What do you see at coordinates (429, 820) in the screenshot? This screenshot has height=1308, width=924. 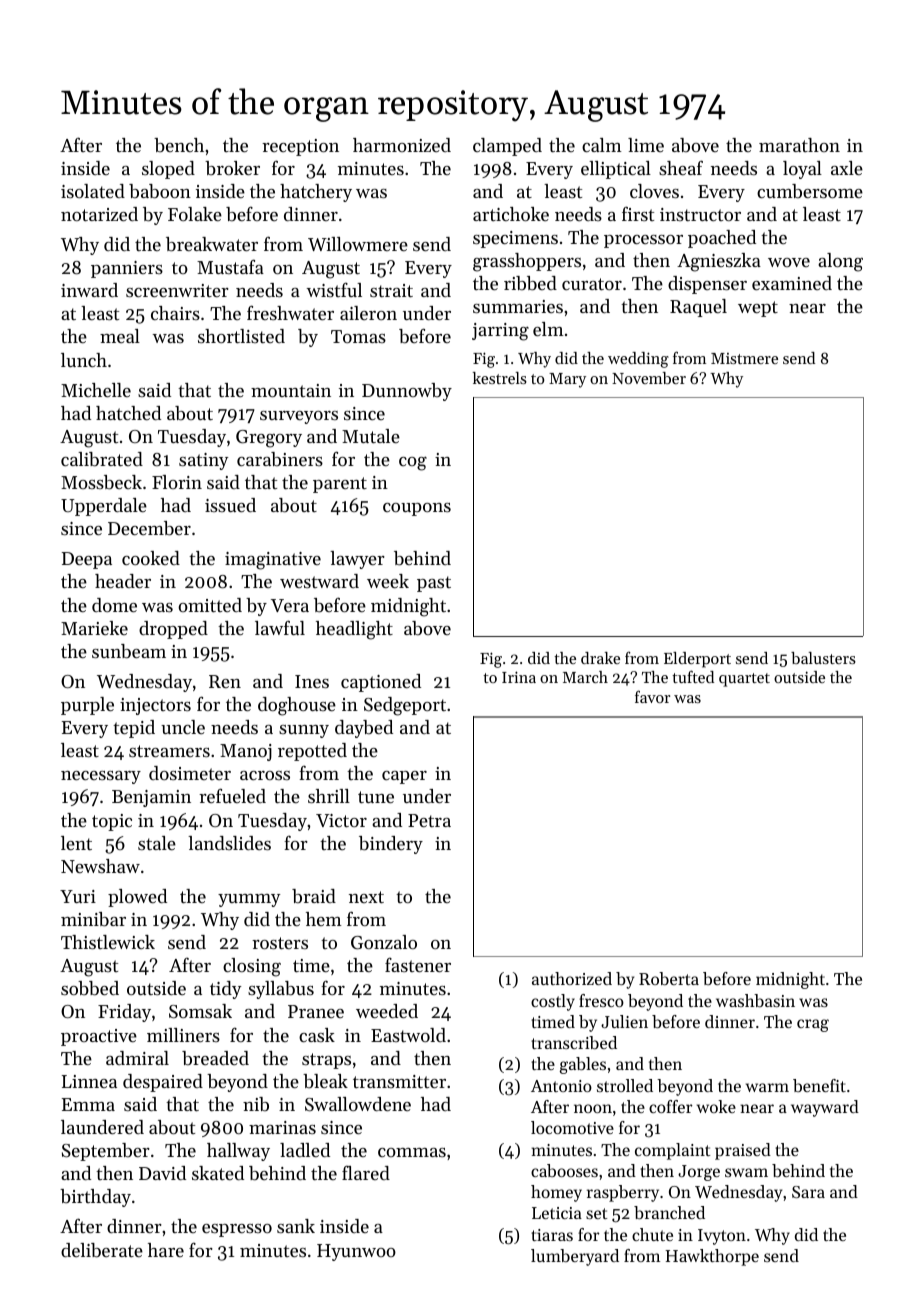 I see `Petra` at bounding box center [429, 820].
